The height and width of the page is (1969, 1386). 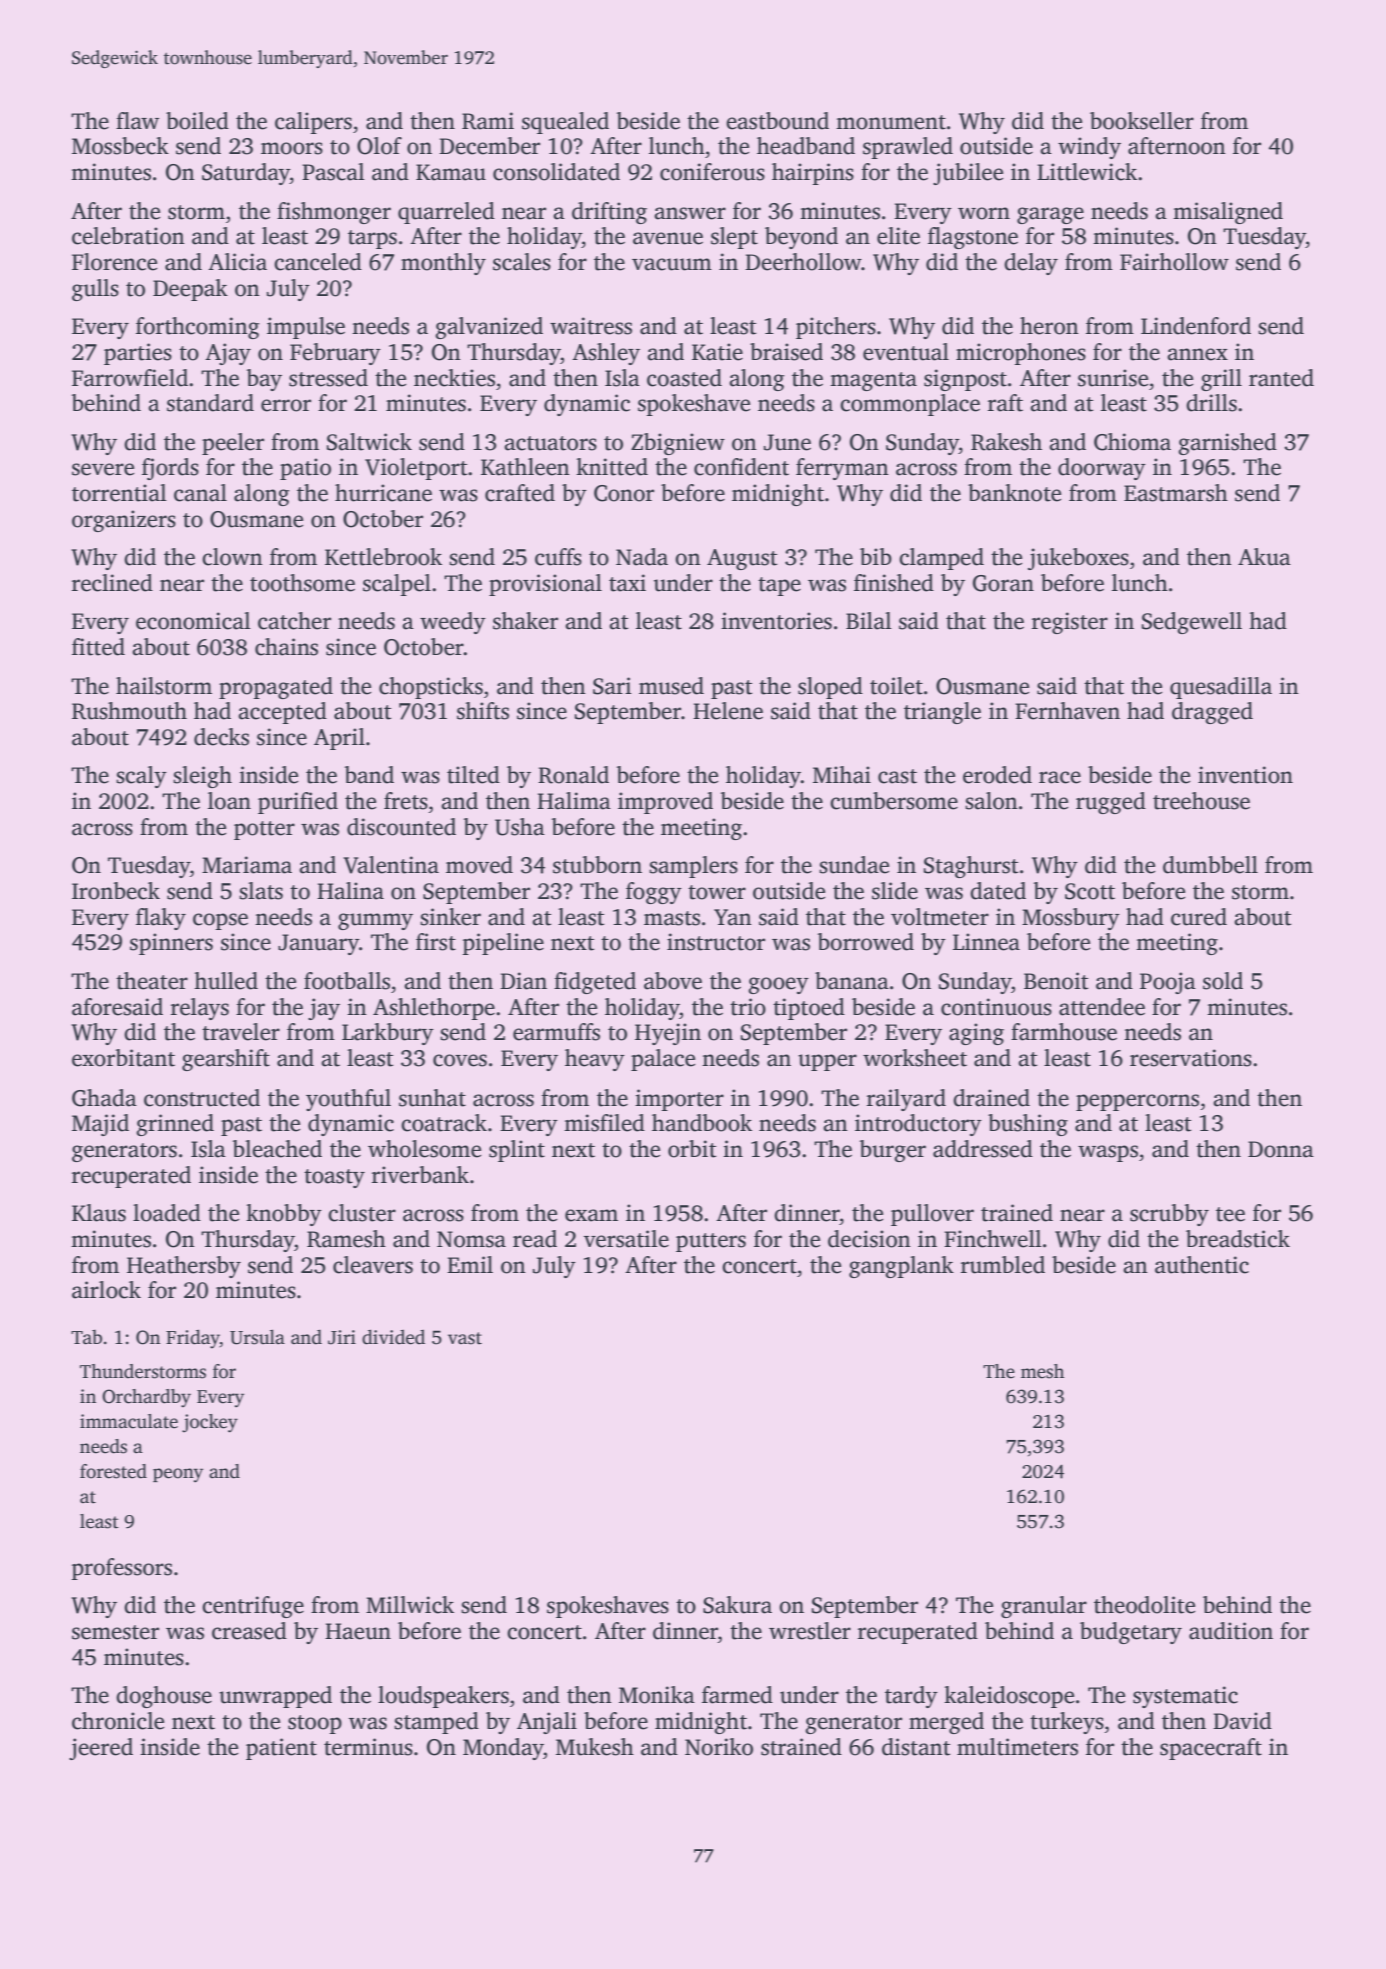 What do you see at coordinates (129, 1421) in the page?
I see `immaculate` at bounding box center [129, 1421].
